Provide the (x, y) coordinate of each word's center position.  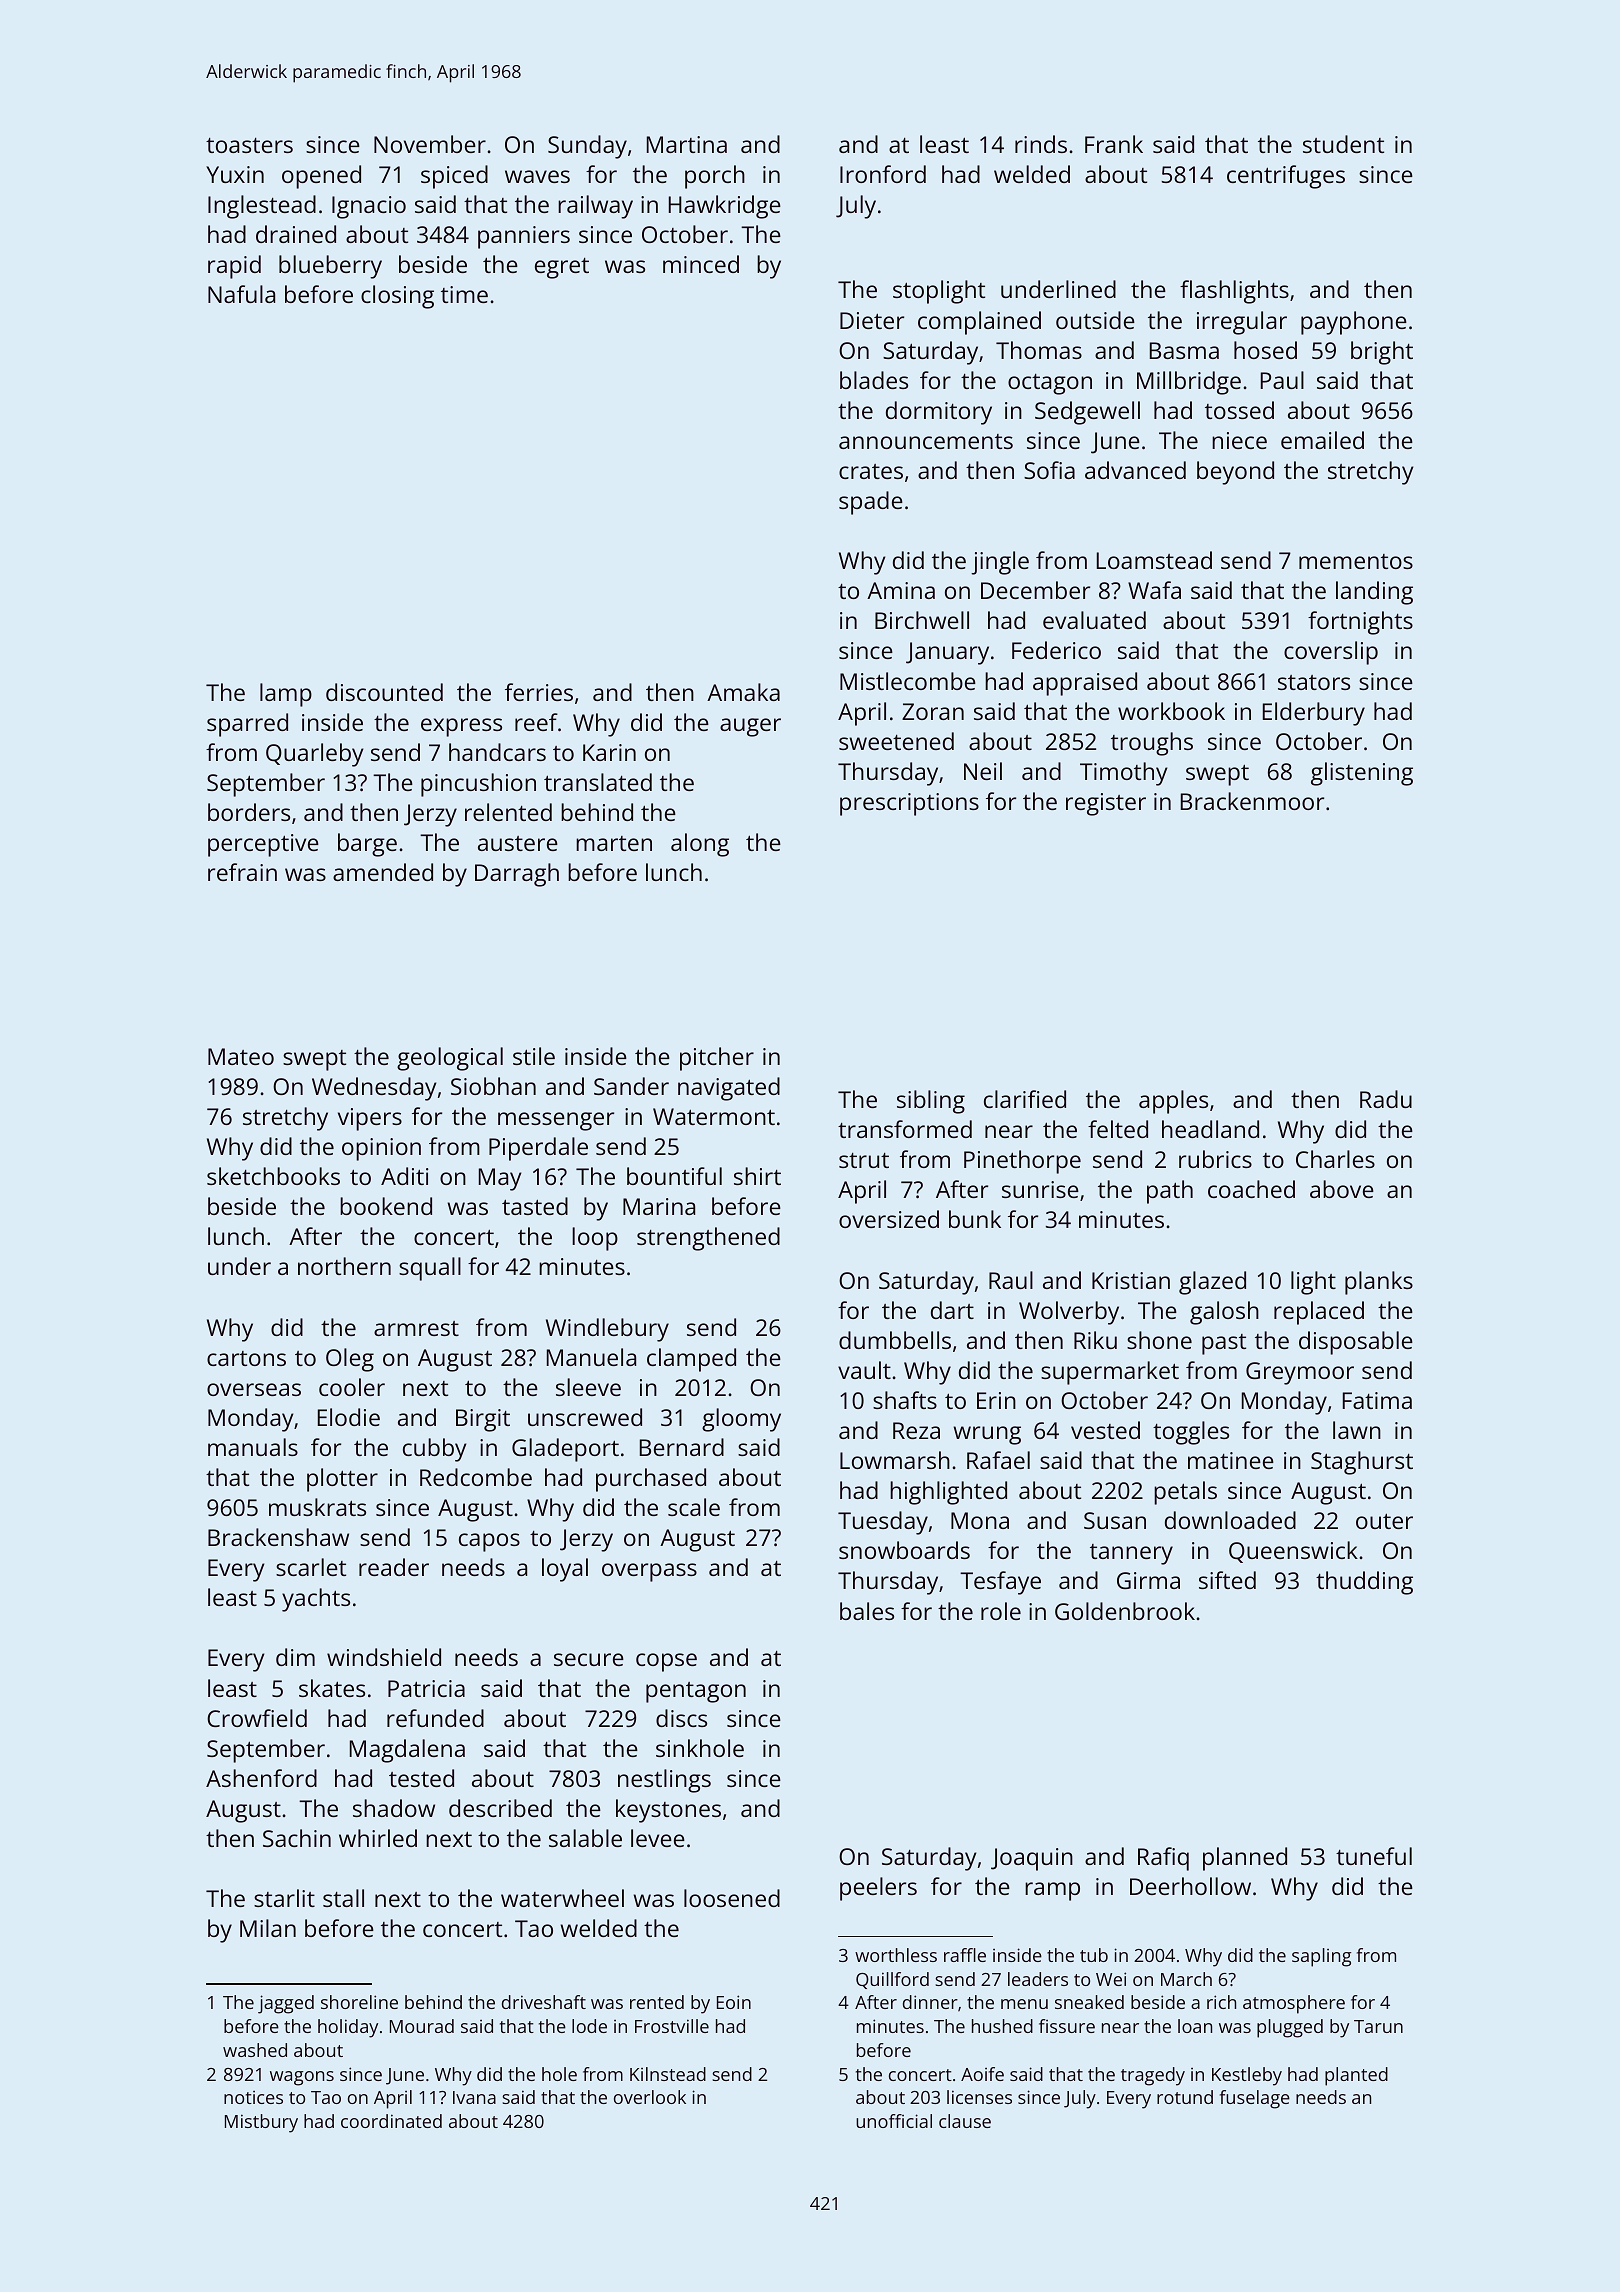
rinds (1041, 144)
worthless (896, 1955)
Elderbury (1314, 714)
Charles (1335, 1159)
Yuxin (235, 174)
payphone (1354, 323)
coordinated (391, 2121)
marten (614, 843)
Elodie (349, 1417)
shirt (757, 1176)
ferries (539, 692)
